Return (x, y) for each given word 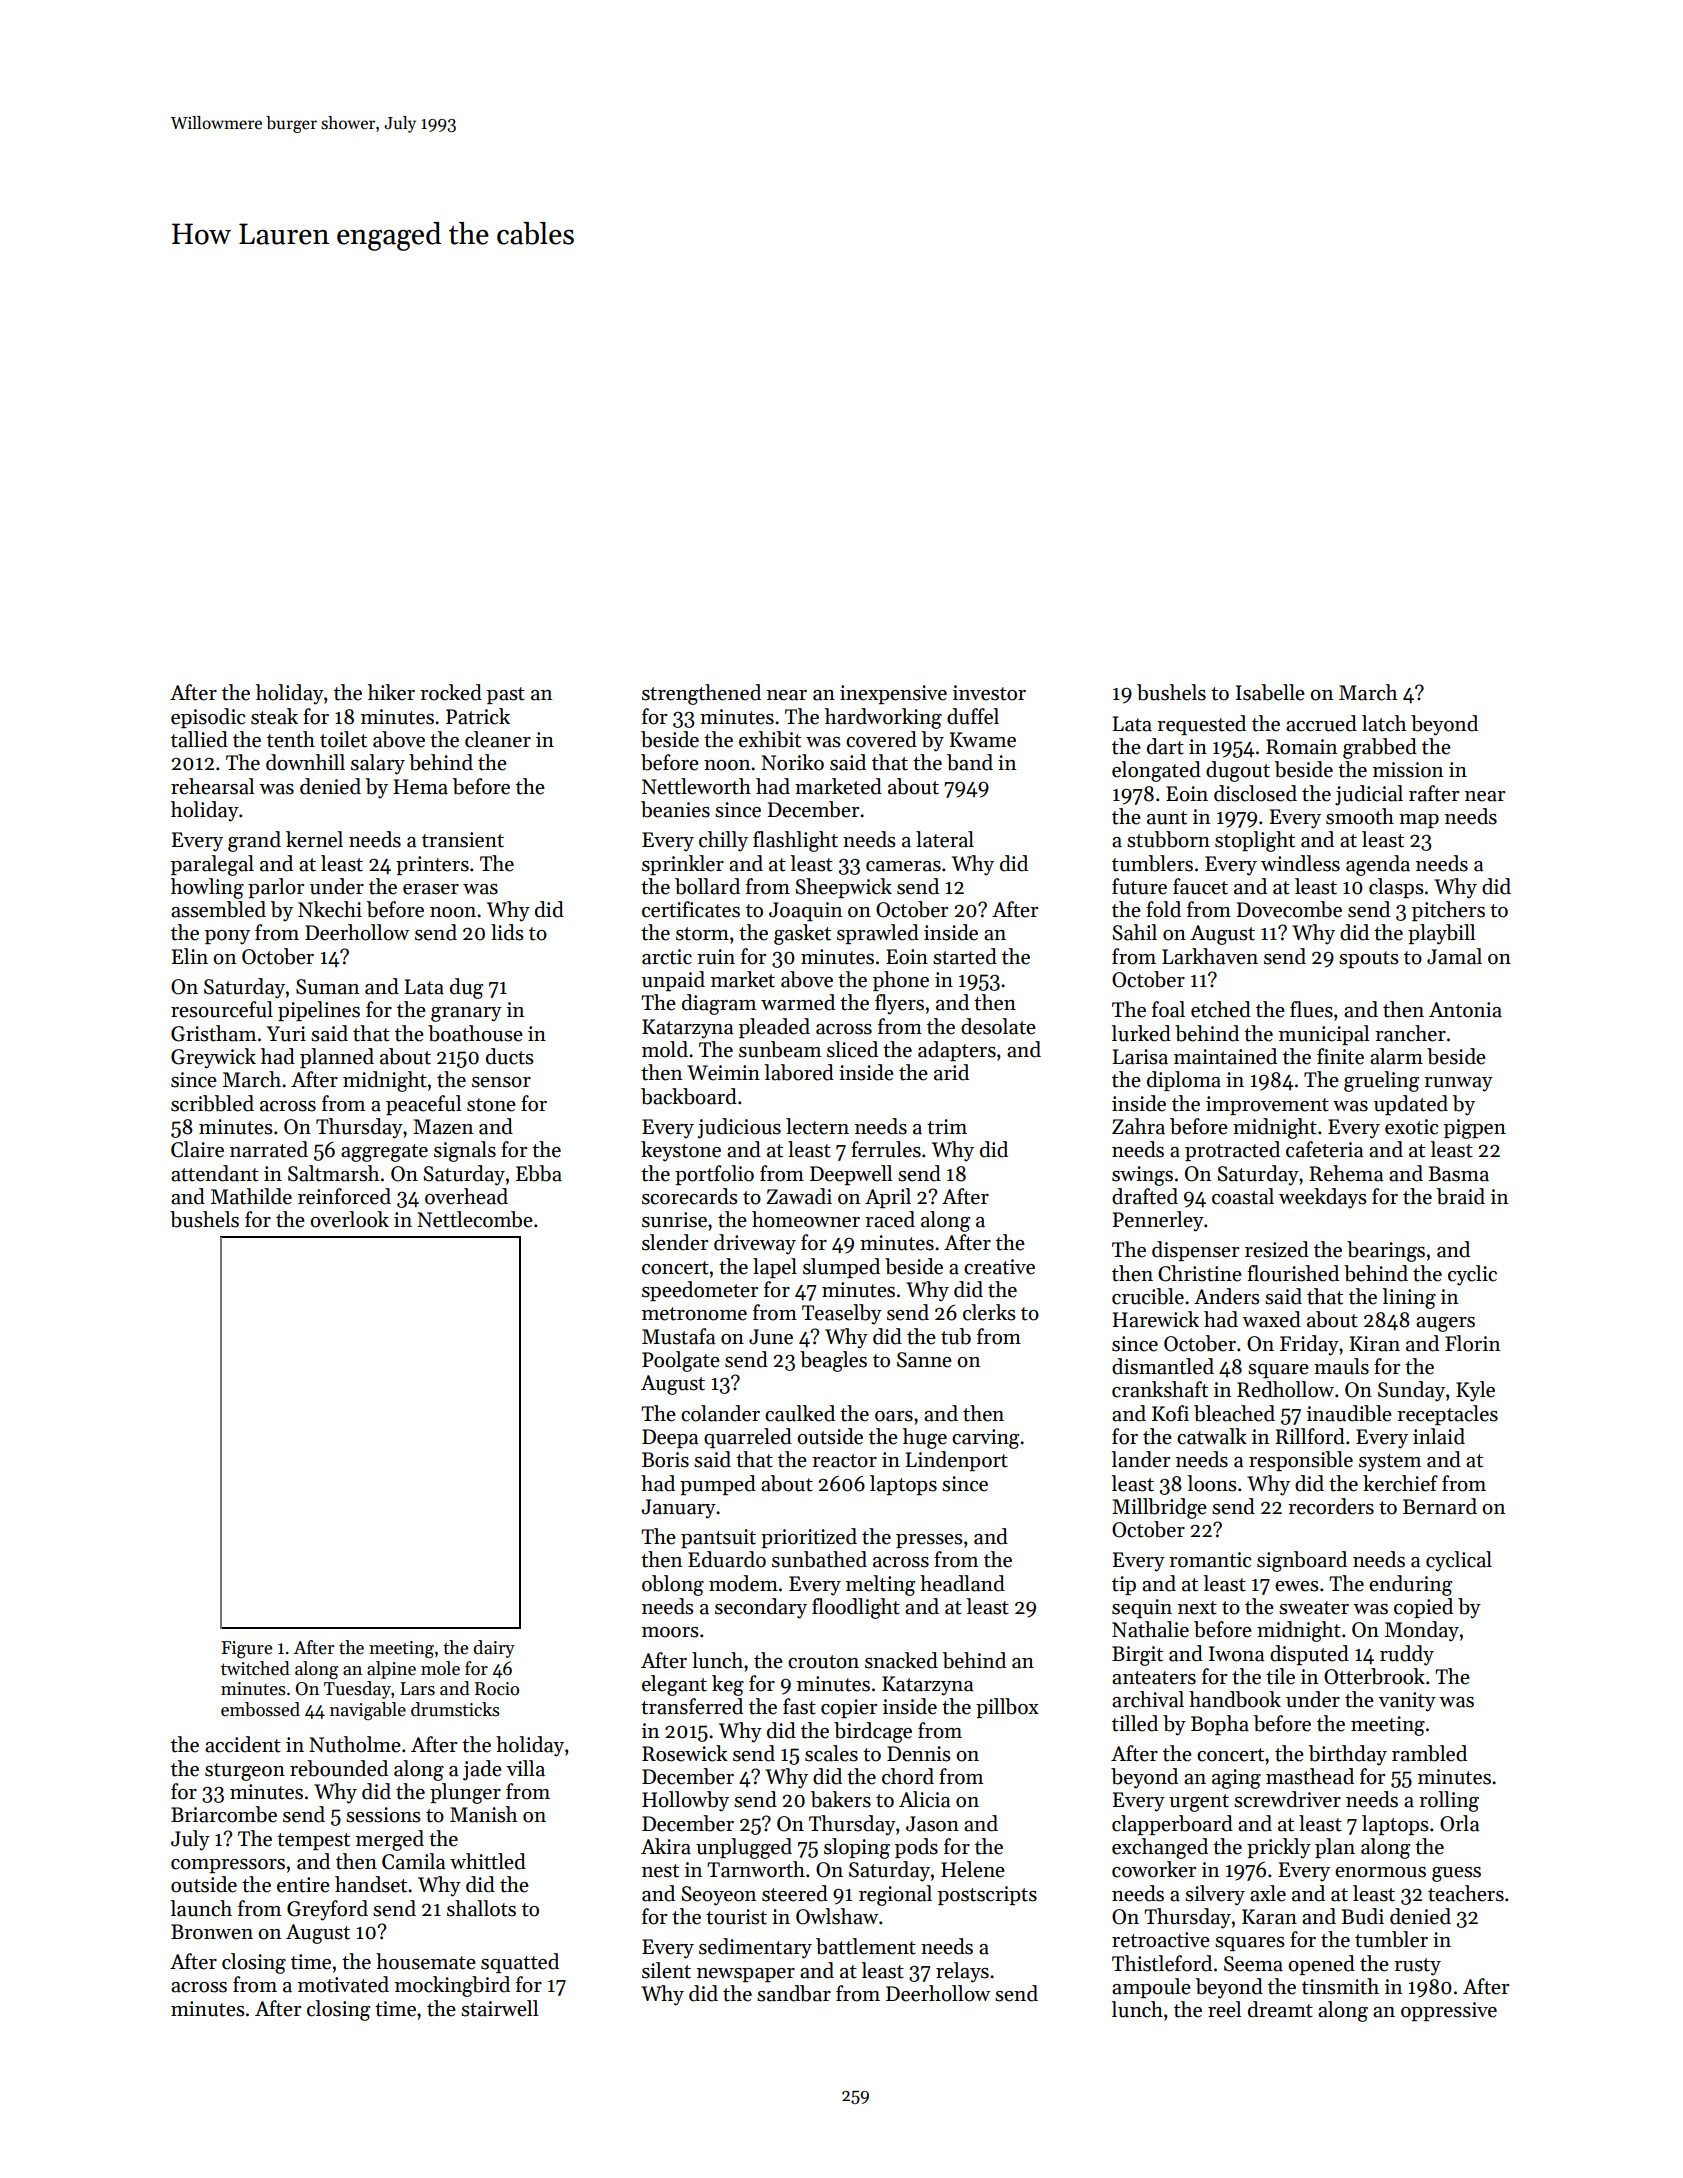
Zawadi (799, 1196)
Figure (246, 1650)
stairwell (499, 2008)
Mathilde (251, 1196)
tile (1280, 1676)
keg (728, 1685)
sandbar (794, 1993)
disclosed (1255, 793)
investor (989, 693)
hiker (391, 692)
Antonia (1465, 1010)
